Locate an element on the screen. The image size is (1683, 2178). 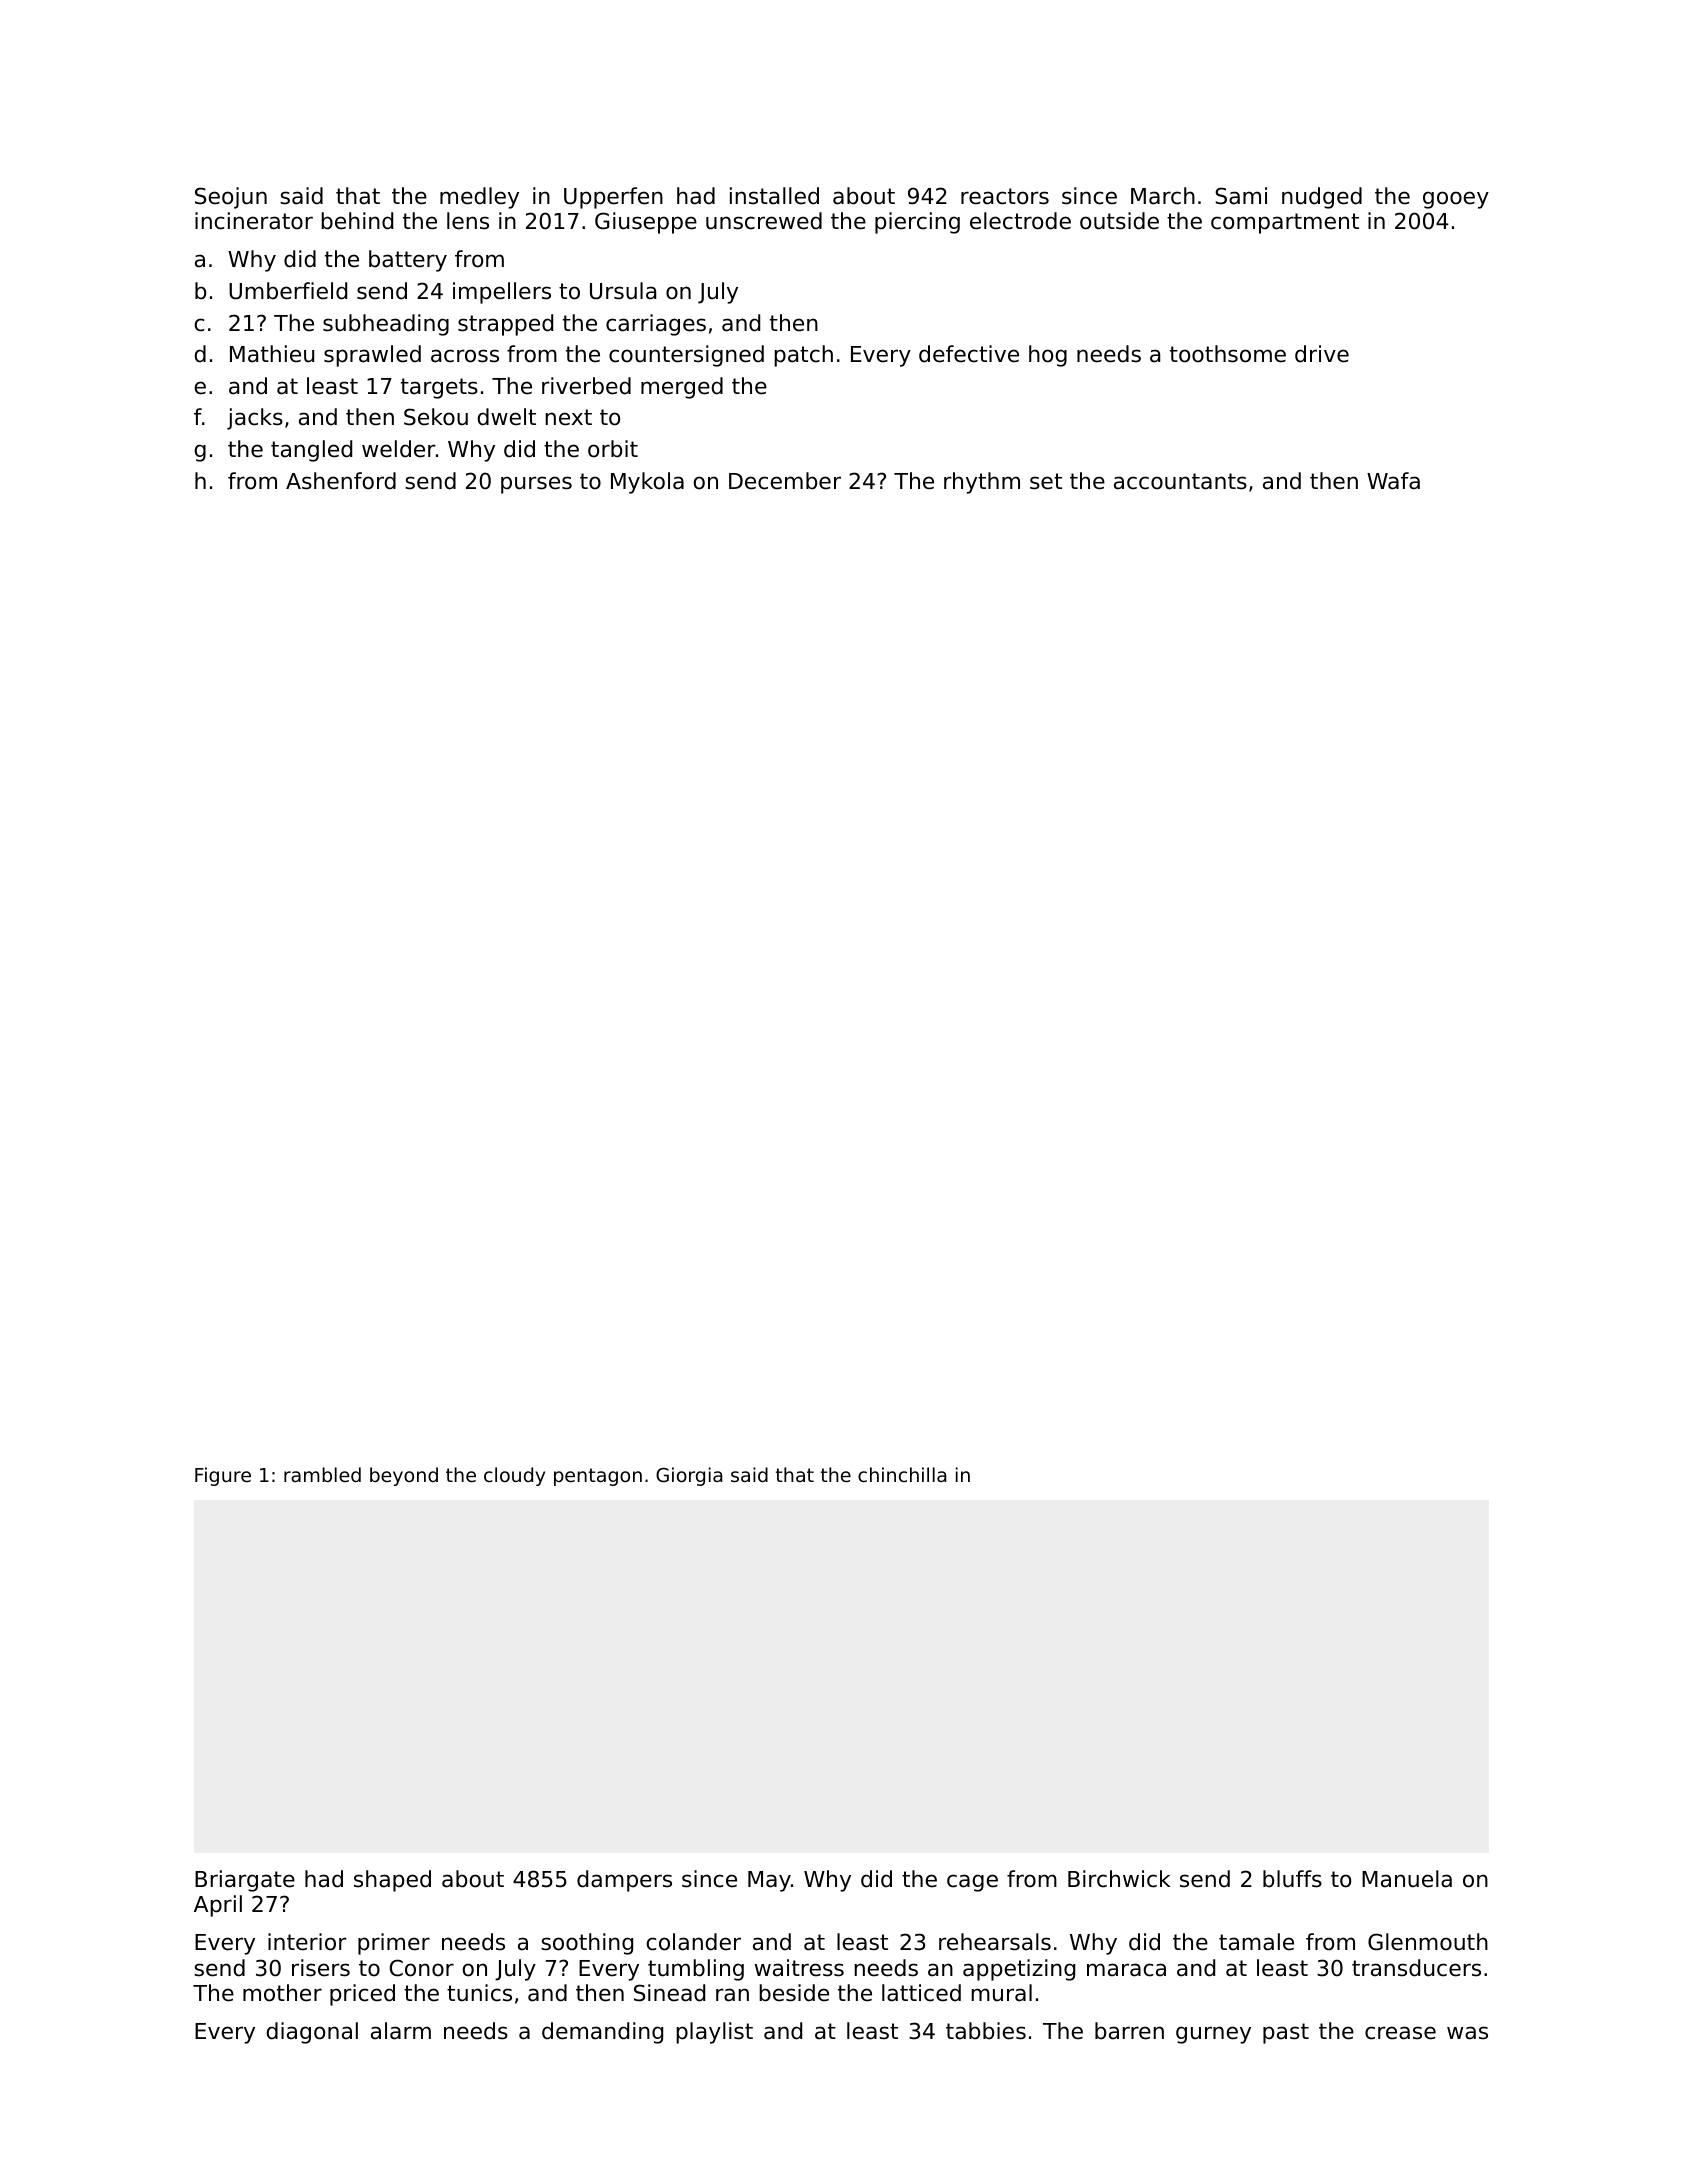
Wafa is located at coordinates (1393, 481).
